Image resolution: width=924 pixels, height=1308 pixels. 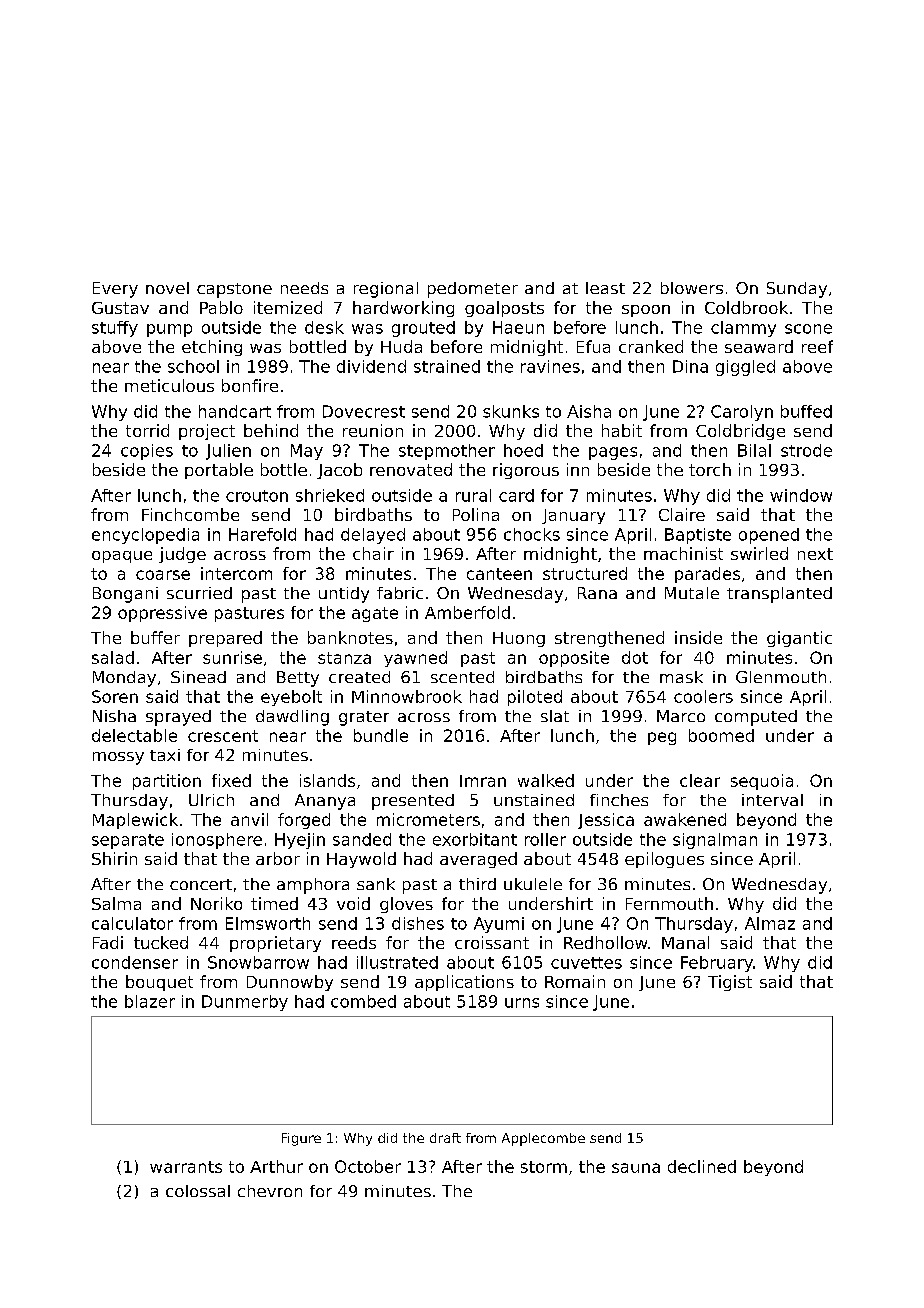 I want to click on partition, so click(x=167, y=782).
